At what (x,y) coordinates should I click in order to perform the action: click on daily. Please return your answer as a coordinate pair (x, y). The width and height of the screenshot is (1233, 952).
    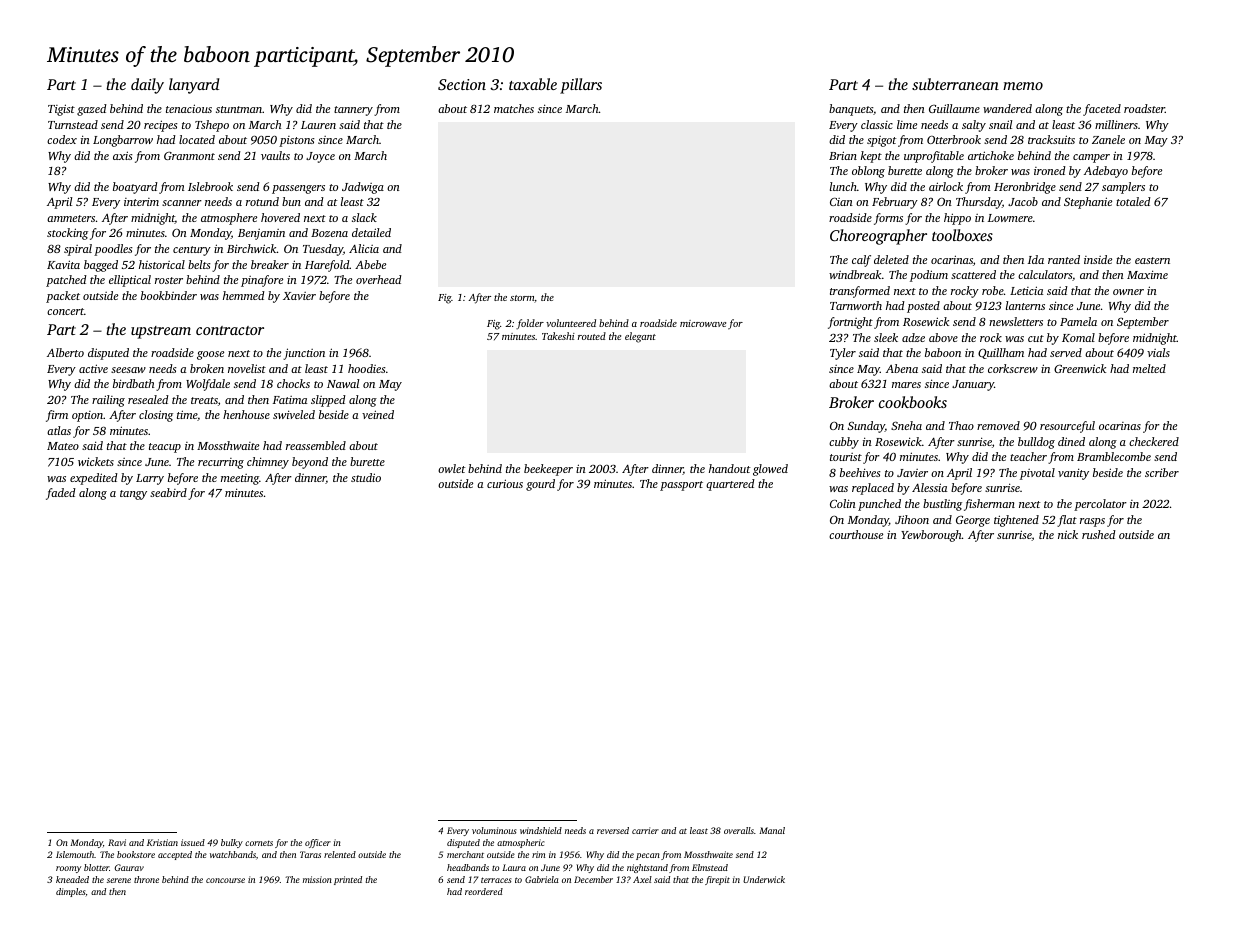
    Looking at the image, I should click on (147, 86).
